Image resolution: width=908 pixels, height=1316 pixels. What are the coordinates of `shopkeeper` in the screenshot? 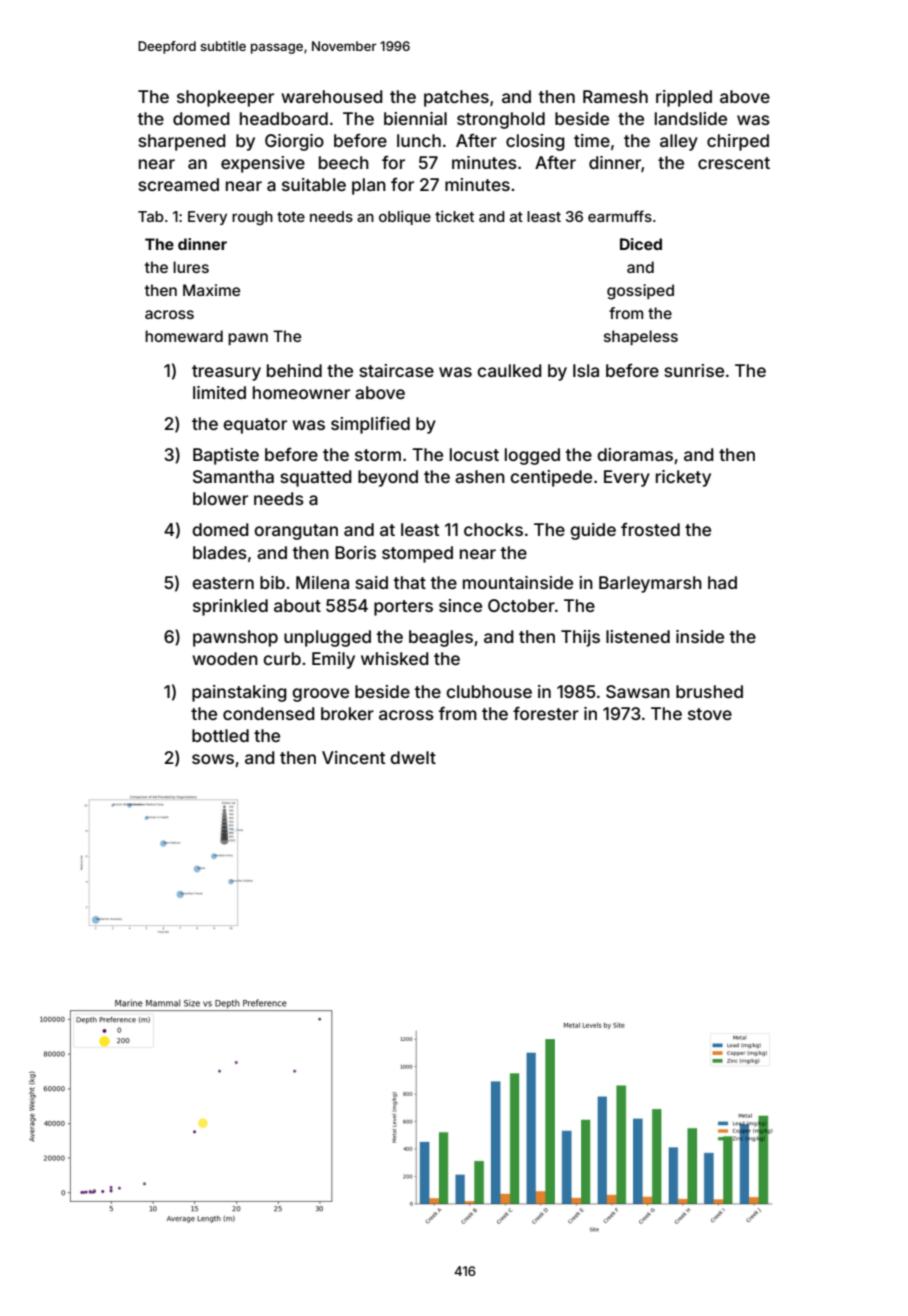 It's located at (225, 98).
